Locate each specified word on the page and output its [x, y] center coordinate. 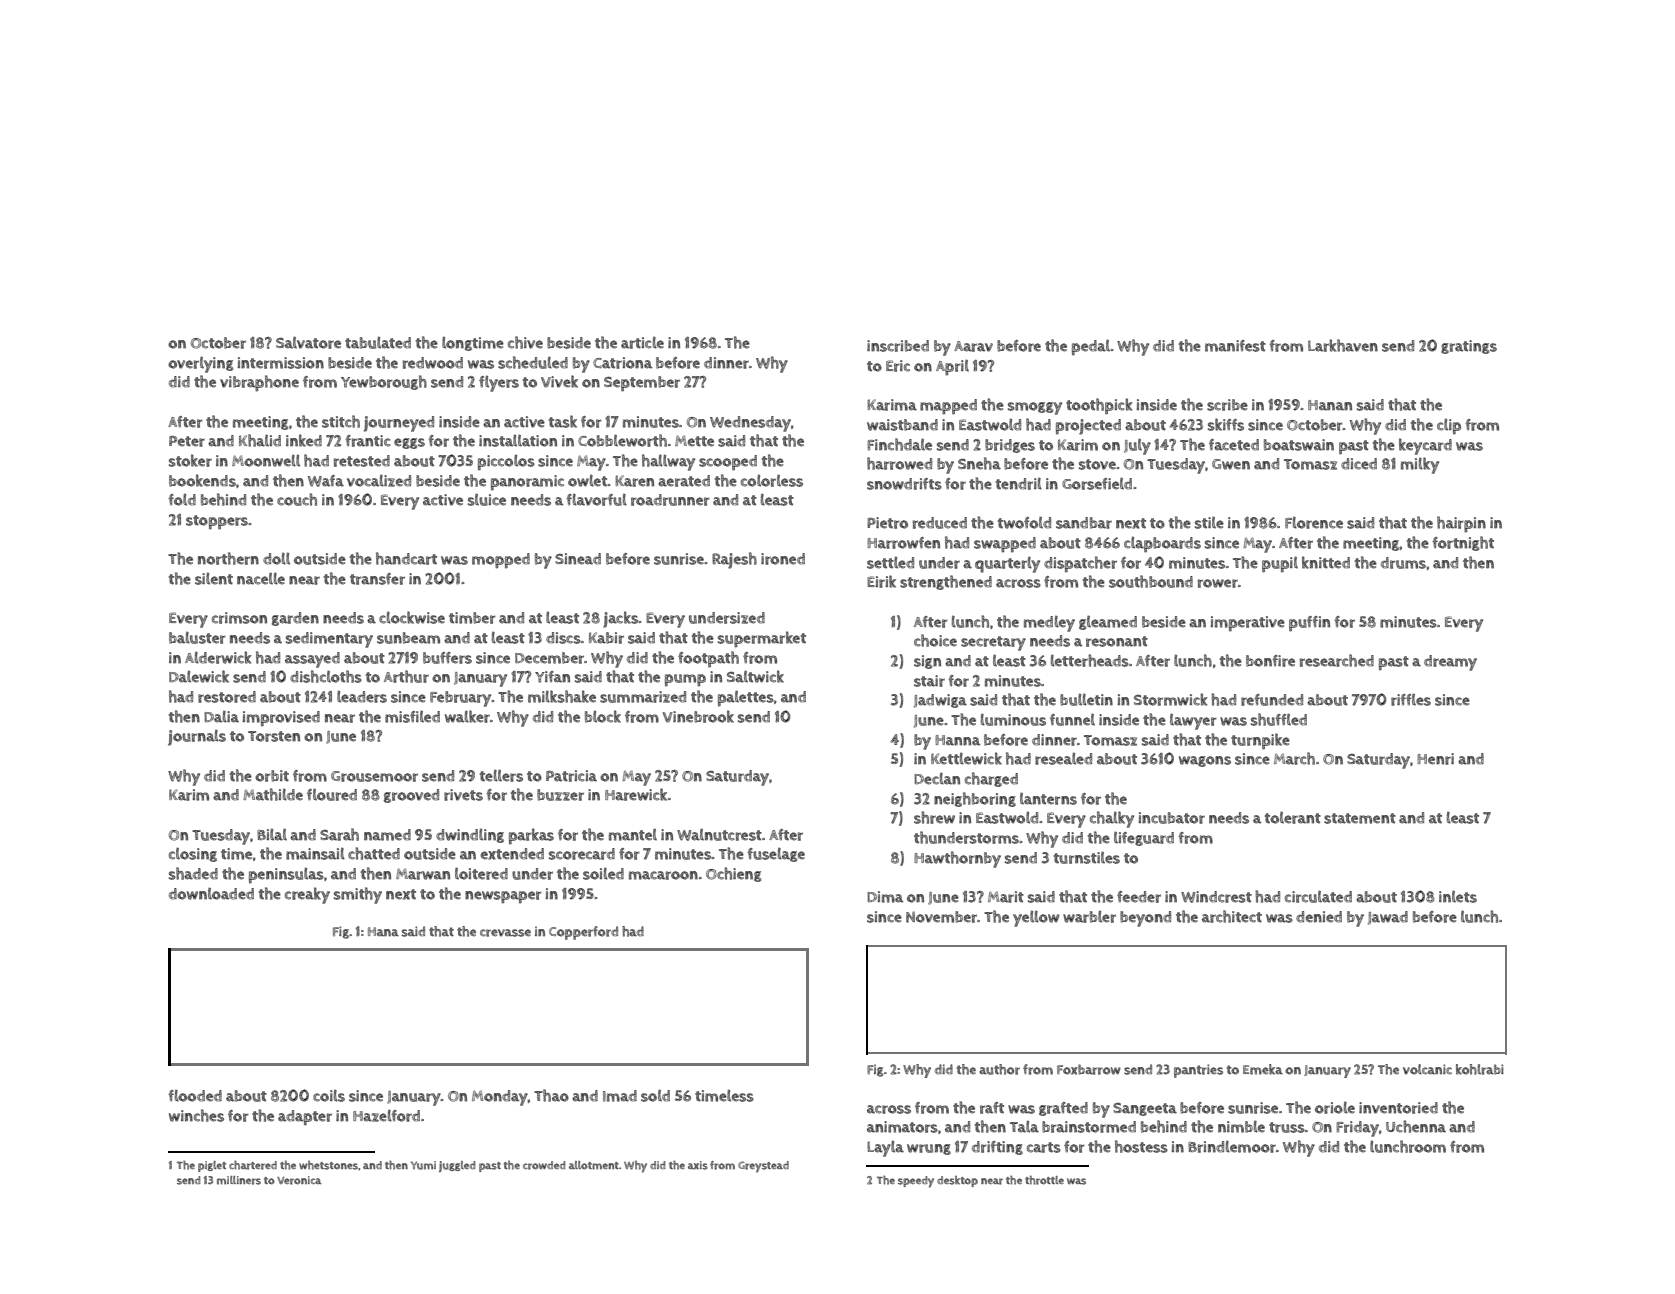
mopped [501, 561]
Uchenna [1416, 1126]
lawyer [1193, 721]
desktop [957, 1181]
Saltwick [755, 676]
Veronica [299, 1180]
